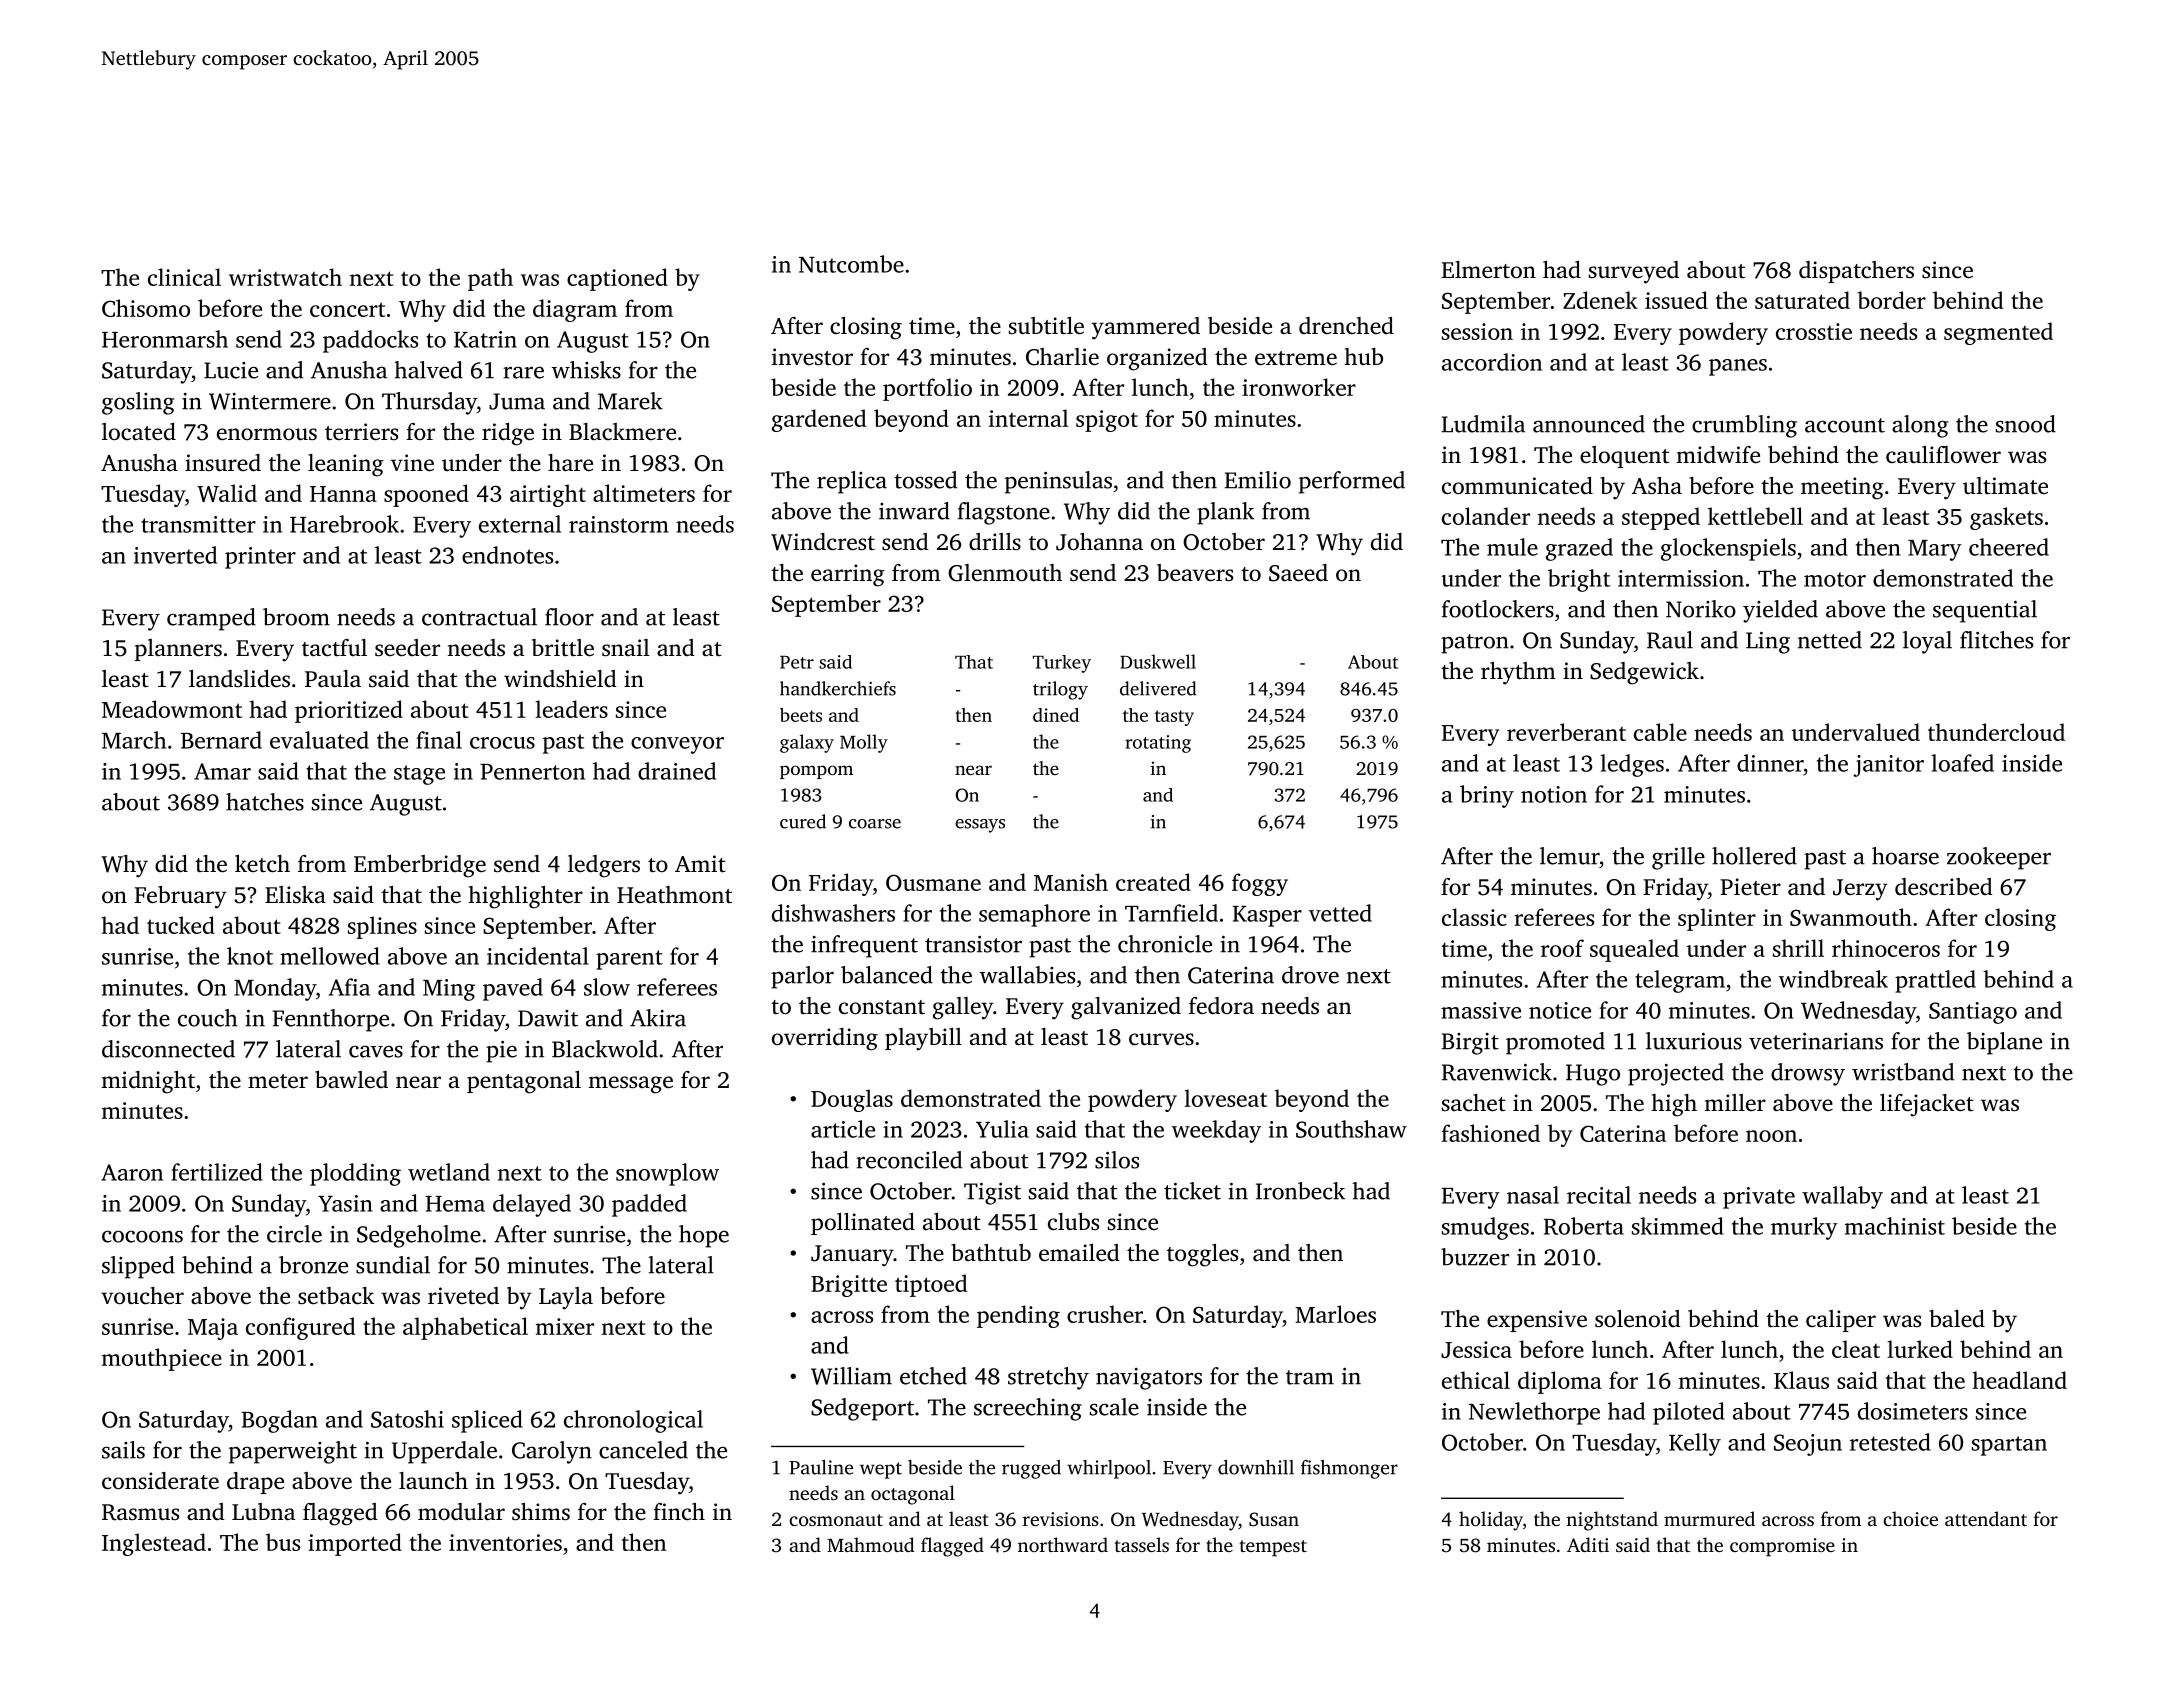  Describe the element at coordinates (1335, 1314) in the image. I see `Marloes` at that location.
